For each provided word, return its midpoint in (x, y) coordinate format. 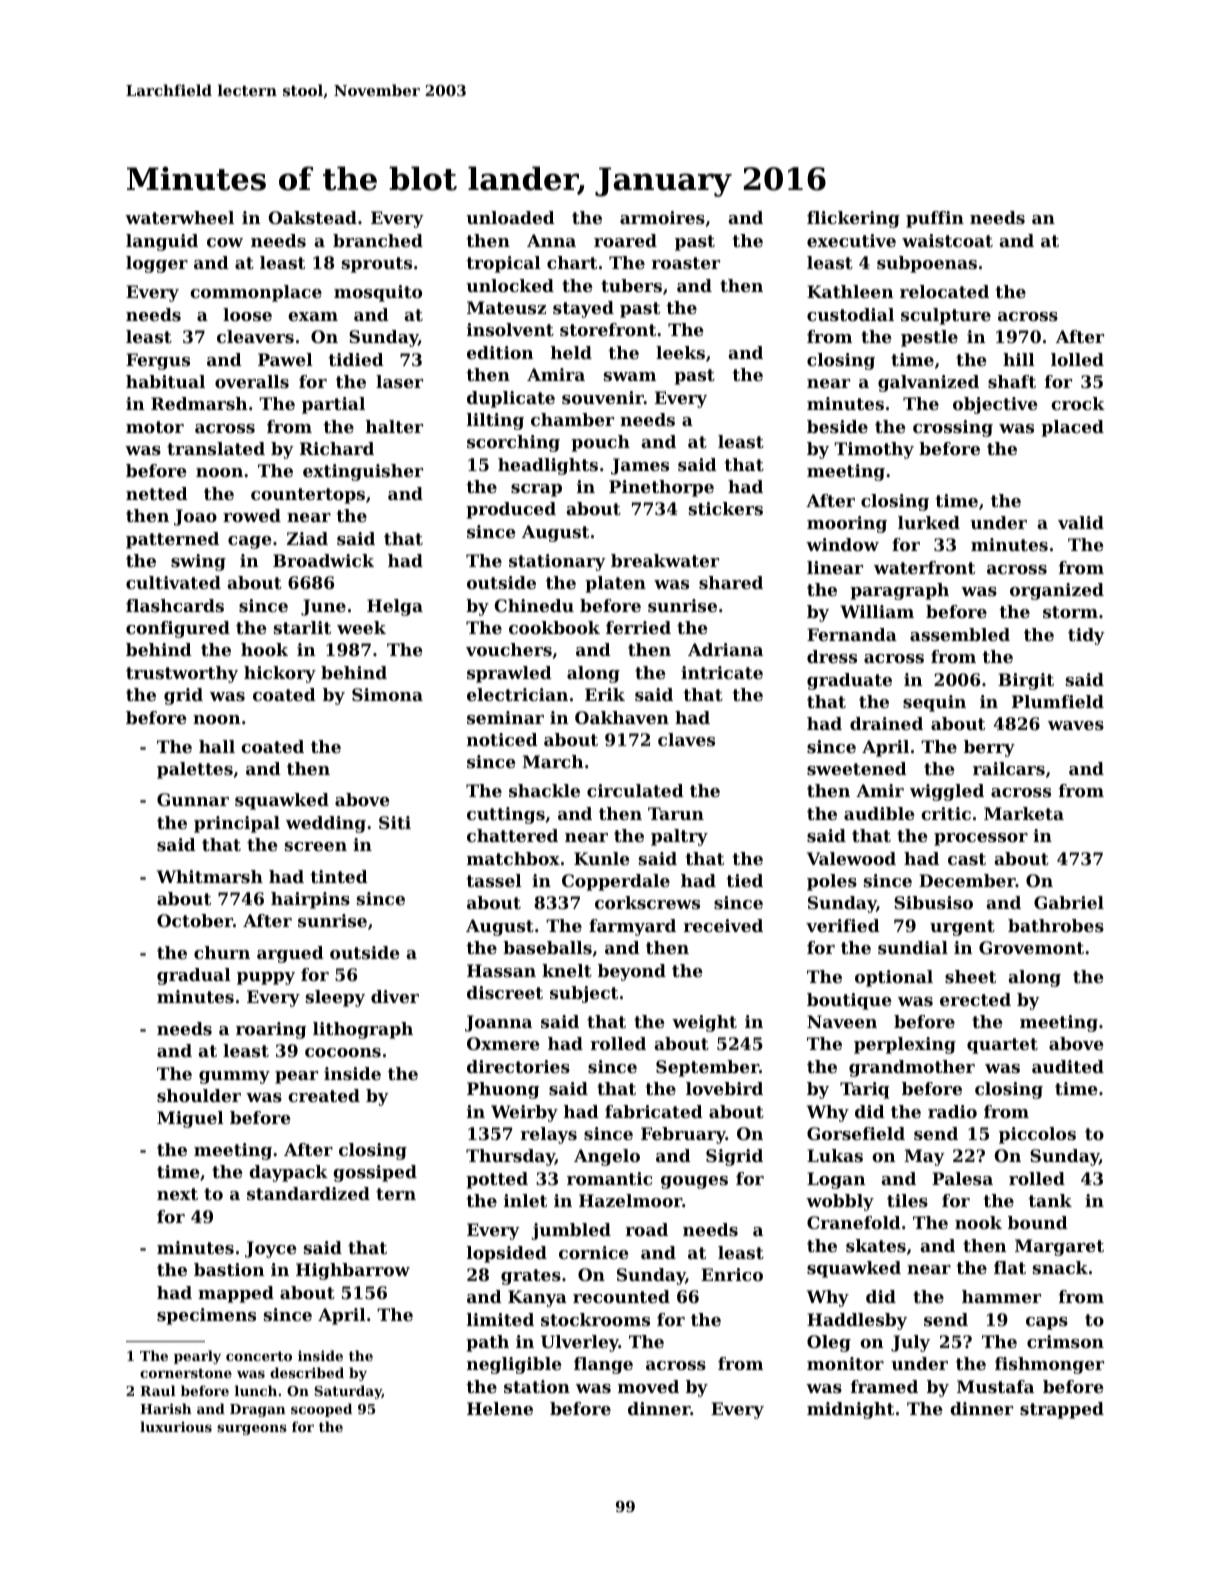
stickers (726, 508)
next (177, 1194)
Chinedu (534, 605)
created (324, 1095)
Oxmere (503, 1043)
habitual (165, 381)
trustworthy (182, 674)
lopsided (507, 1254)
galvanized (928, 383)
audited (1068, 1066)
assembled (960, 634)
